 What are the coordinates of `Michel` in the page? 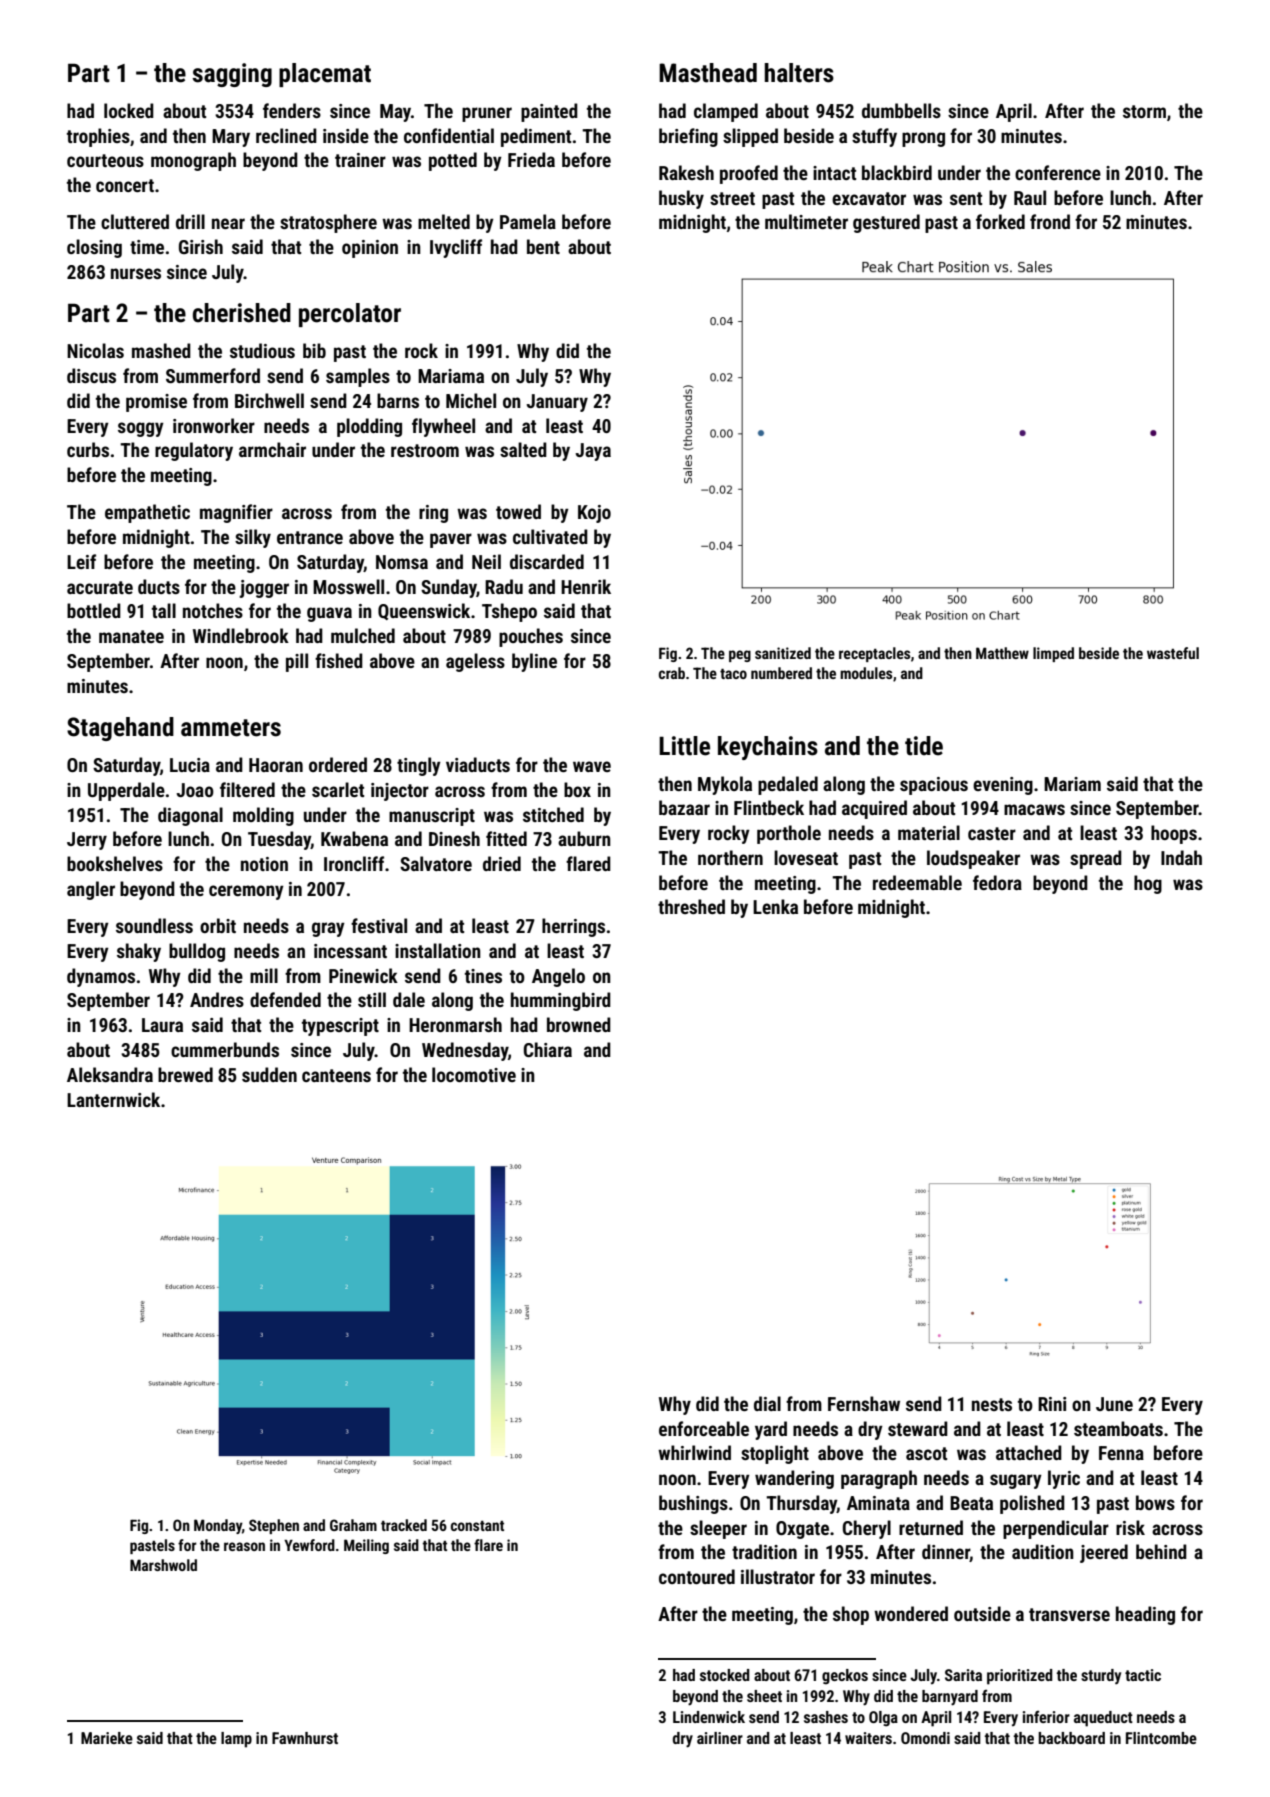 It's located at (471, 400).
